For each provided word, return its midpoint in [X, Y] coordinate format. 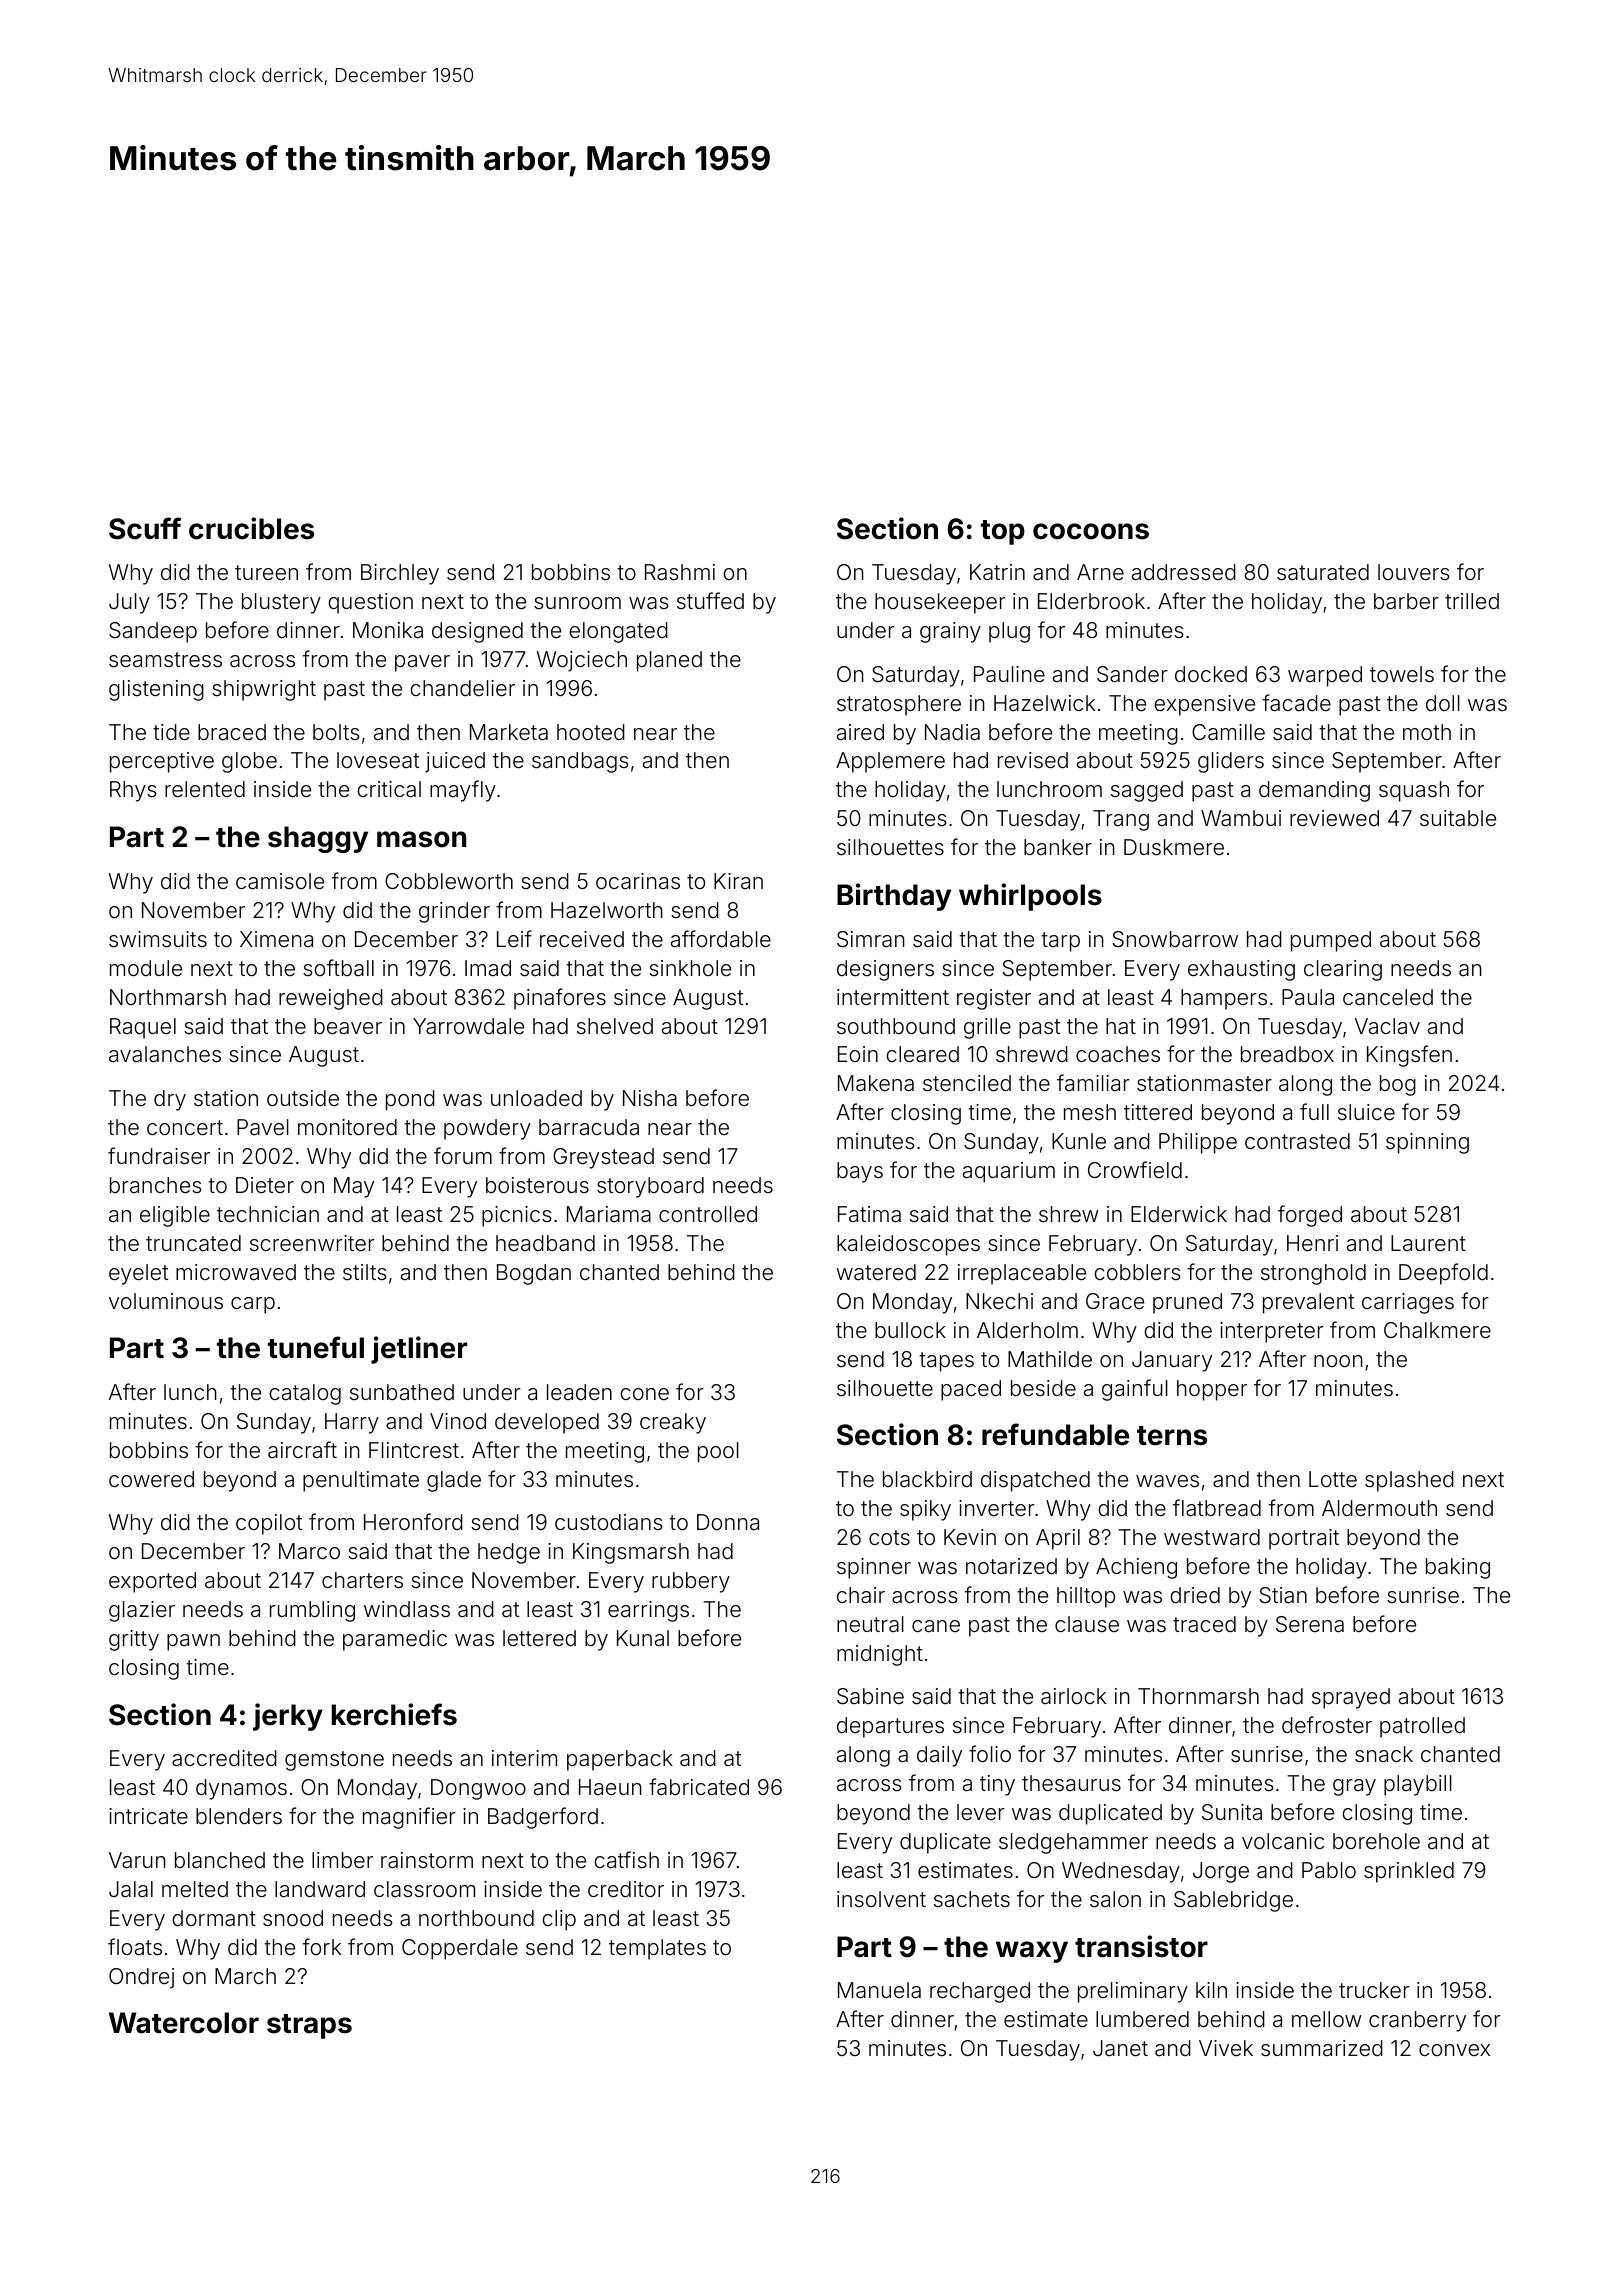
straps [309, 2026]
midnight [880, 1655]
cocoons [1091, 531]
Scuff [145, 528]
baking [1458, 1568]
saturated [1323, 572]
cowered [151, 1479]
